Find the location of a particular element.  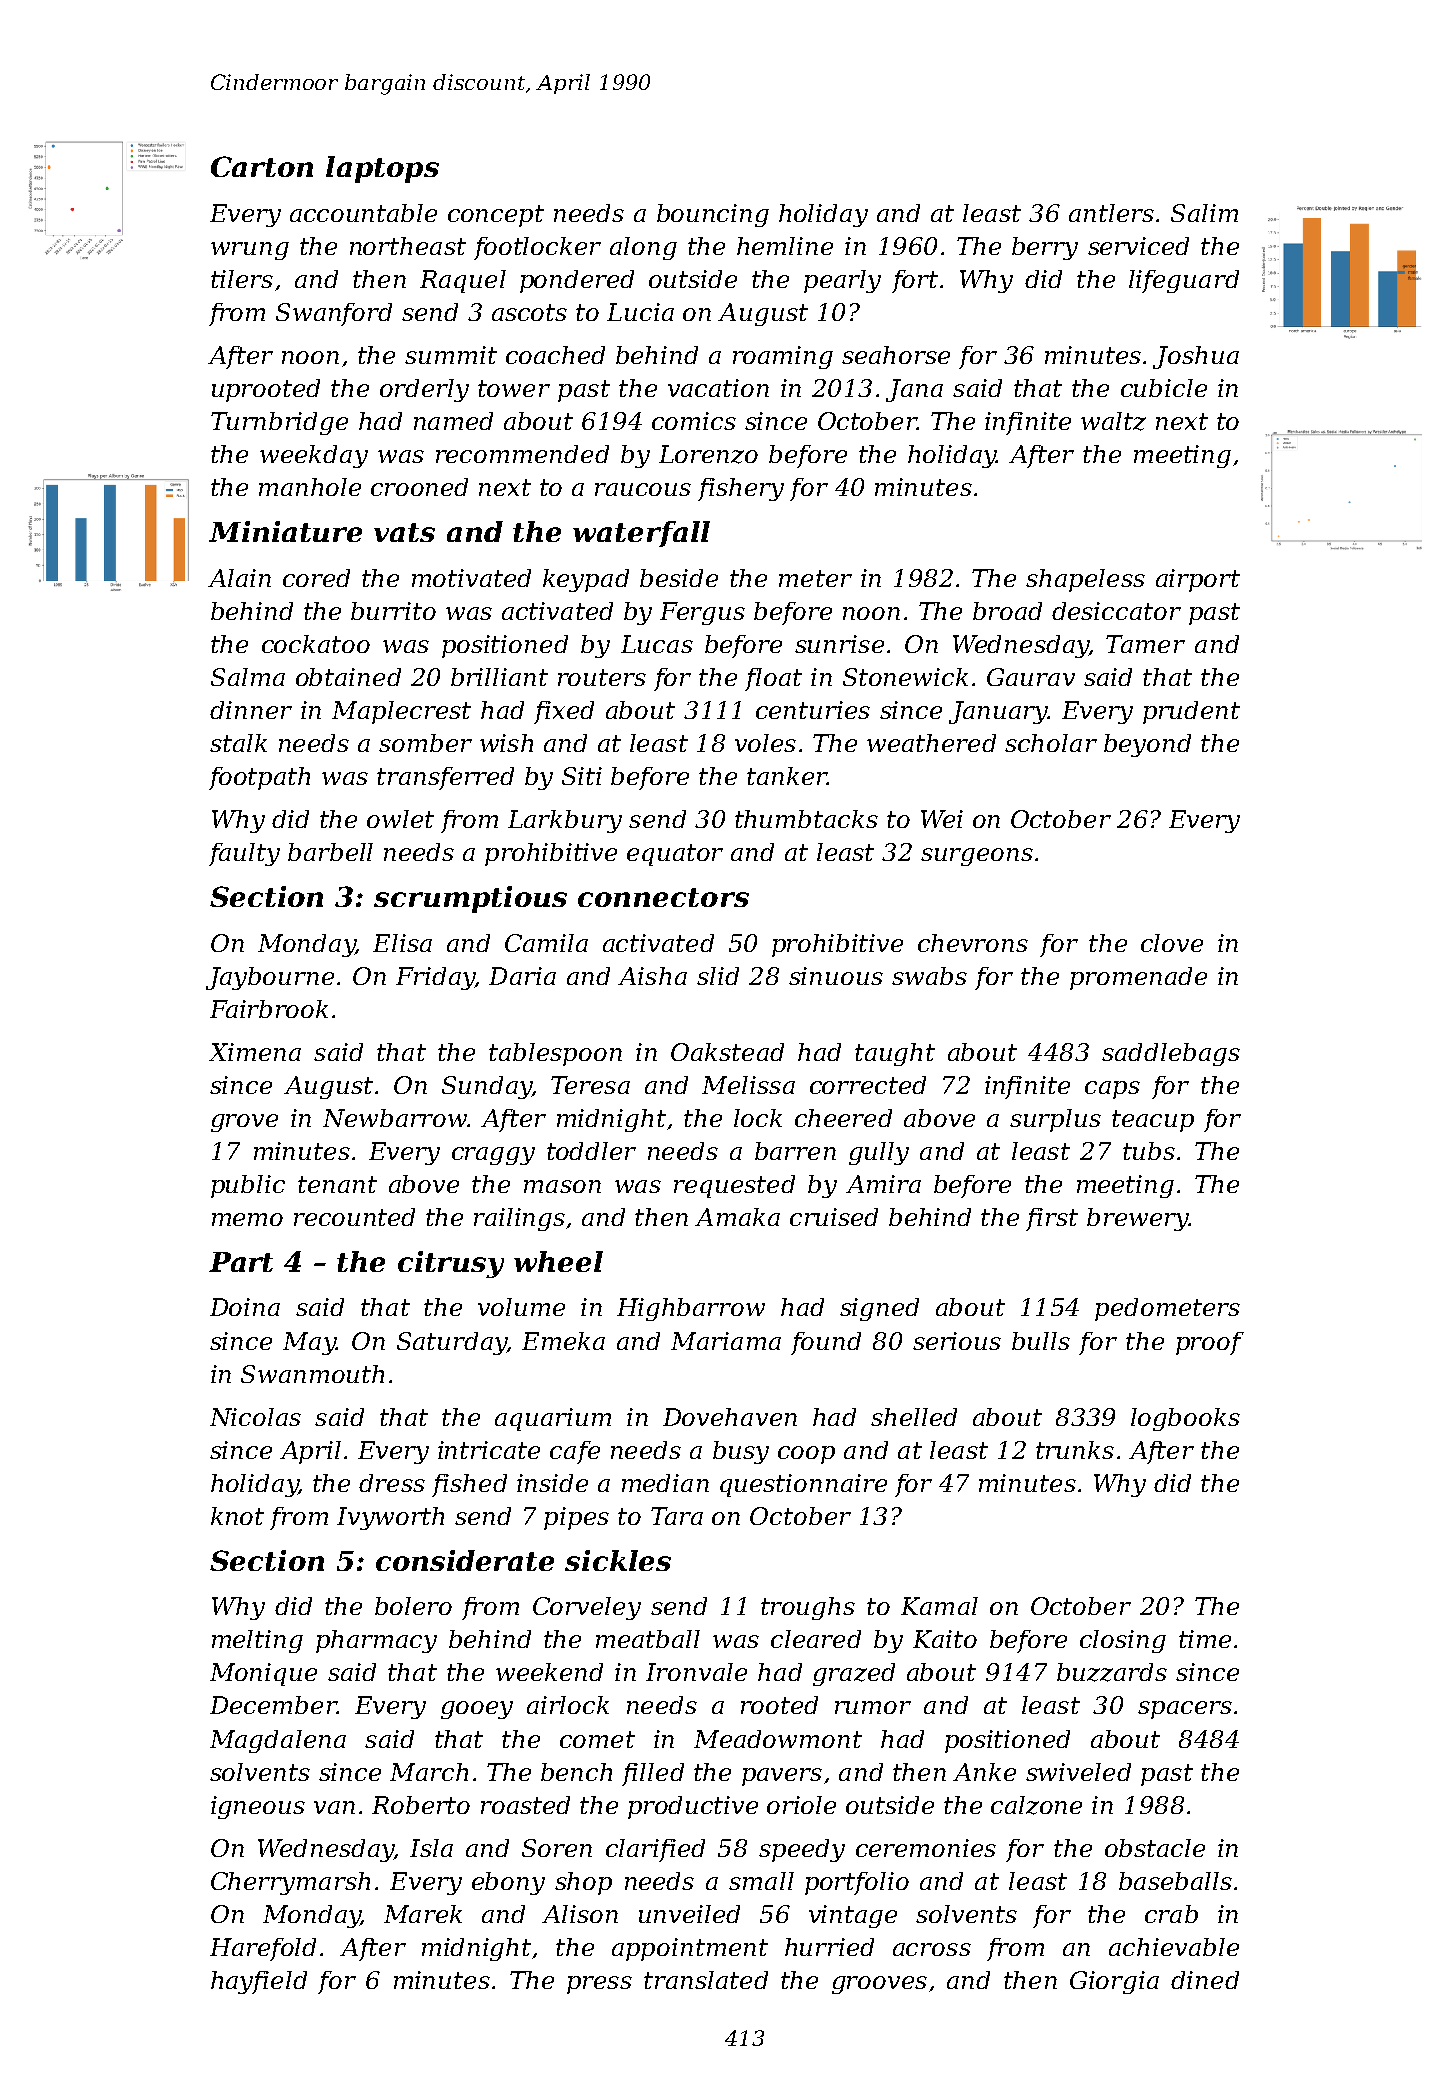

Doina is located at coordinates (245, 1307).
